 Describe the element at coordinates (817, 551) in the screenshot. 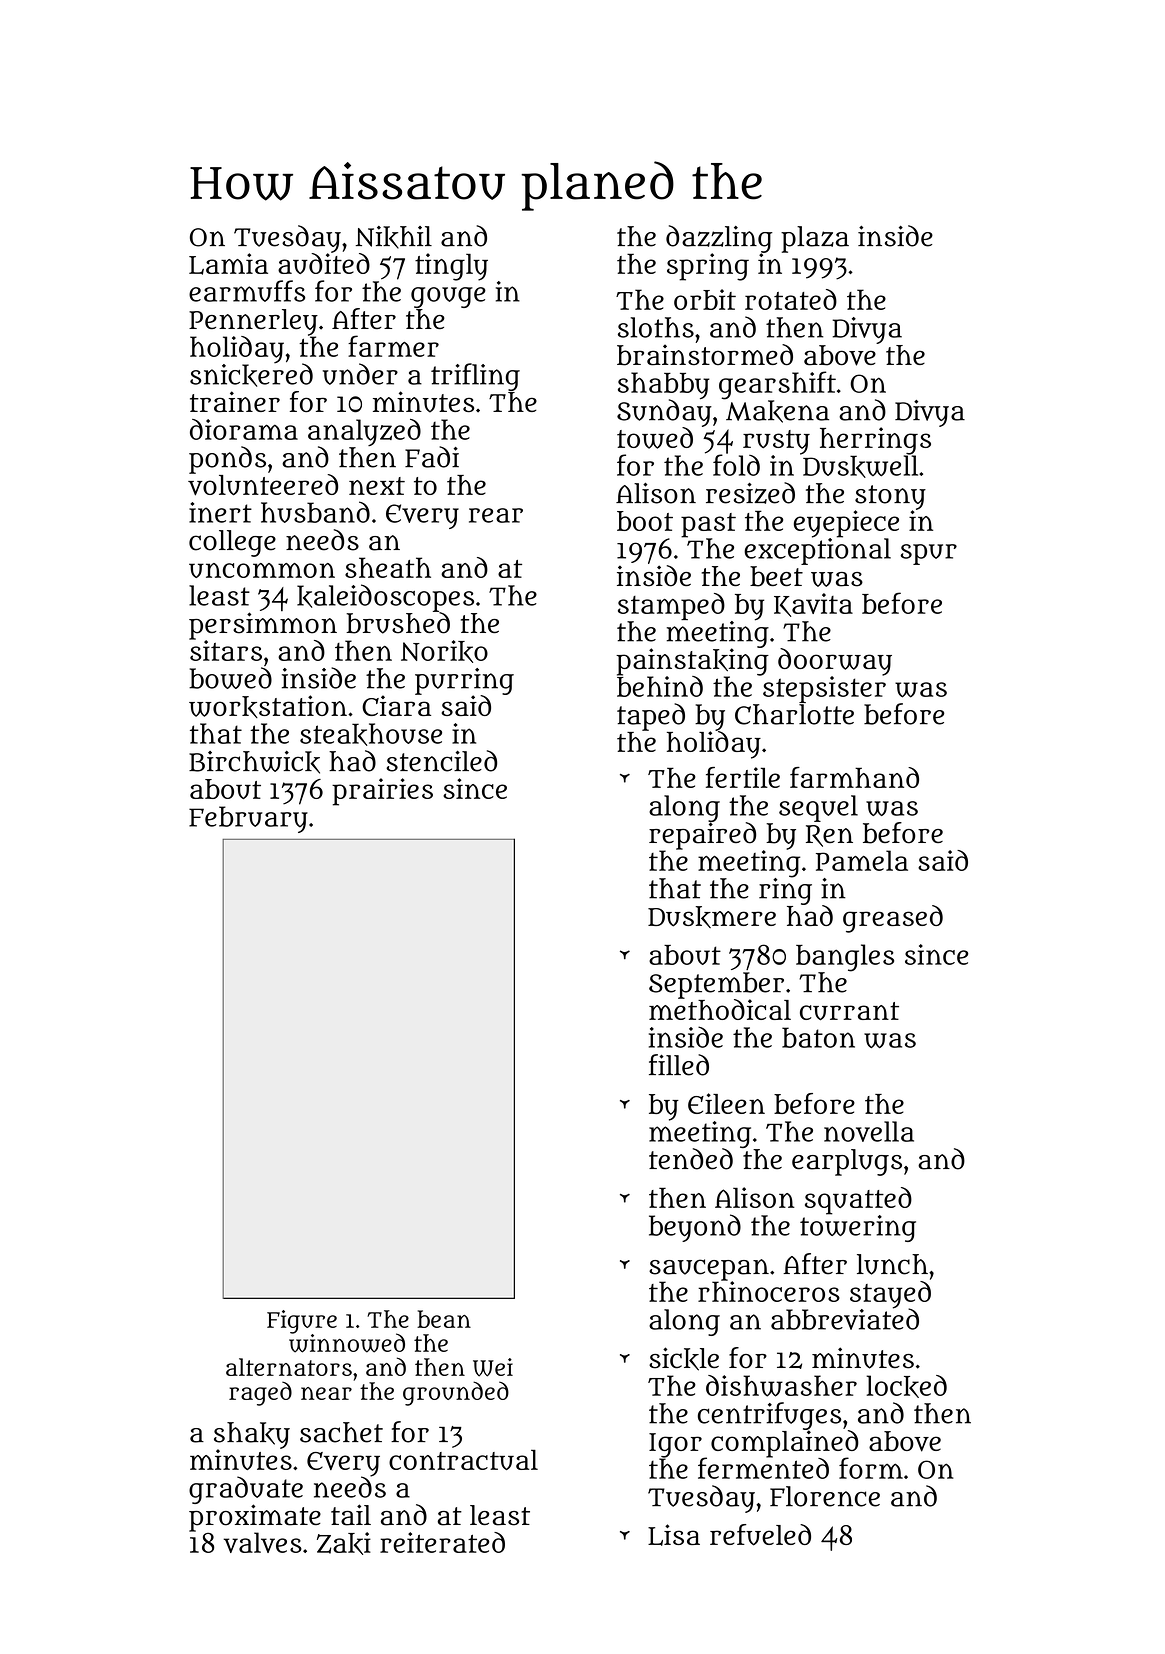

I see `exceptional` at that location.
